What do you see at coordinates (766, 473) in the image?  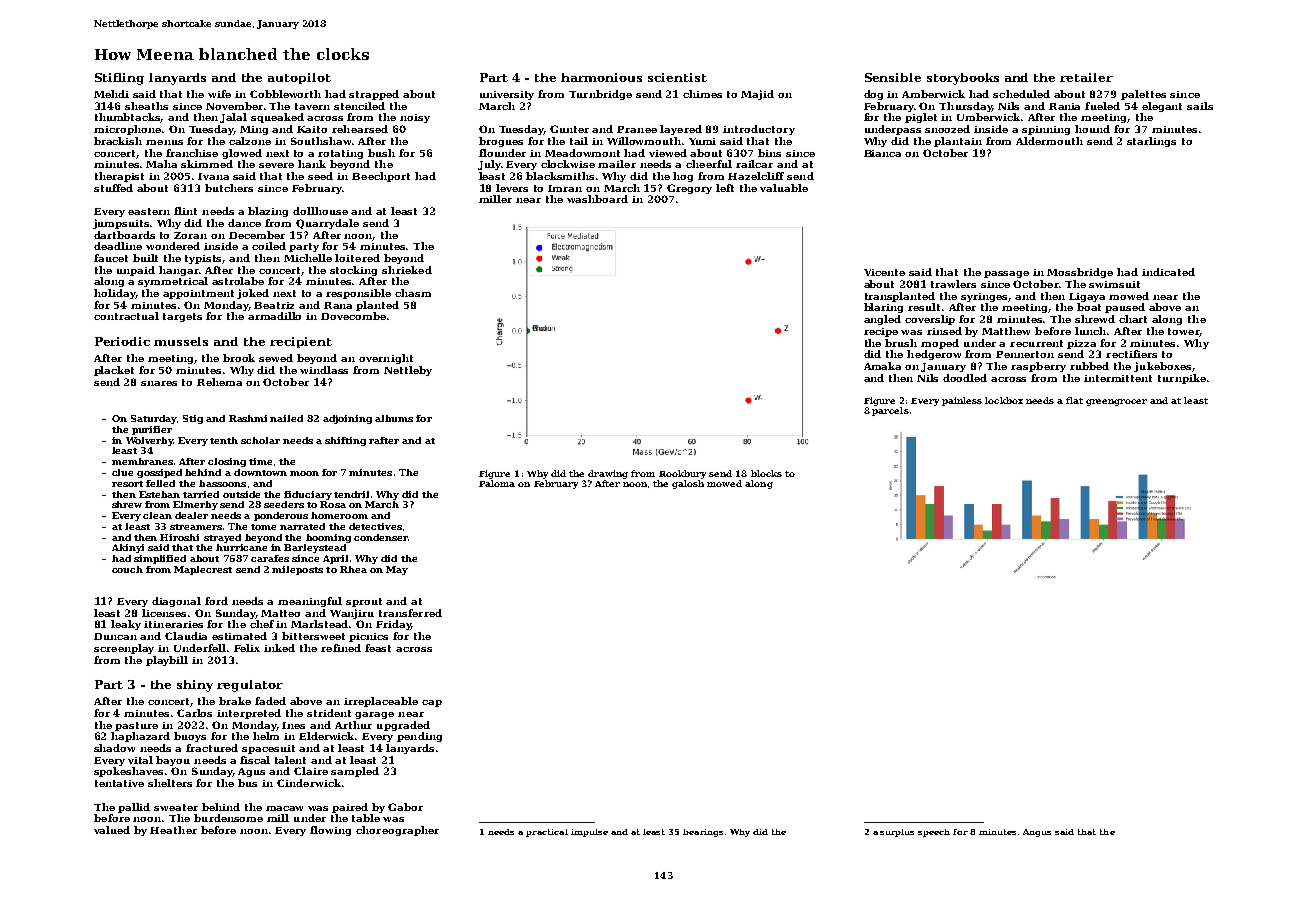 I see `blocks` at bounding box center [766, 473].
